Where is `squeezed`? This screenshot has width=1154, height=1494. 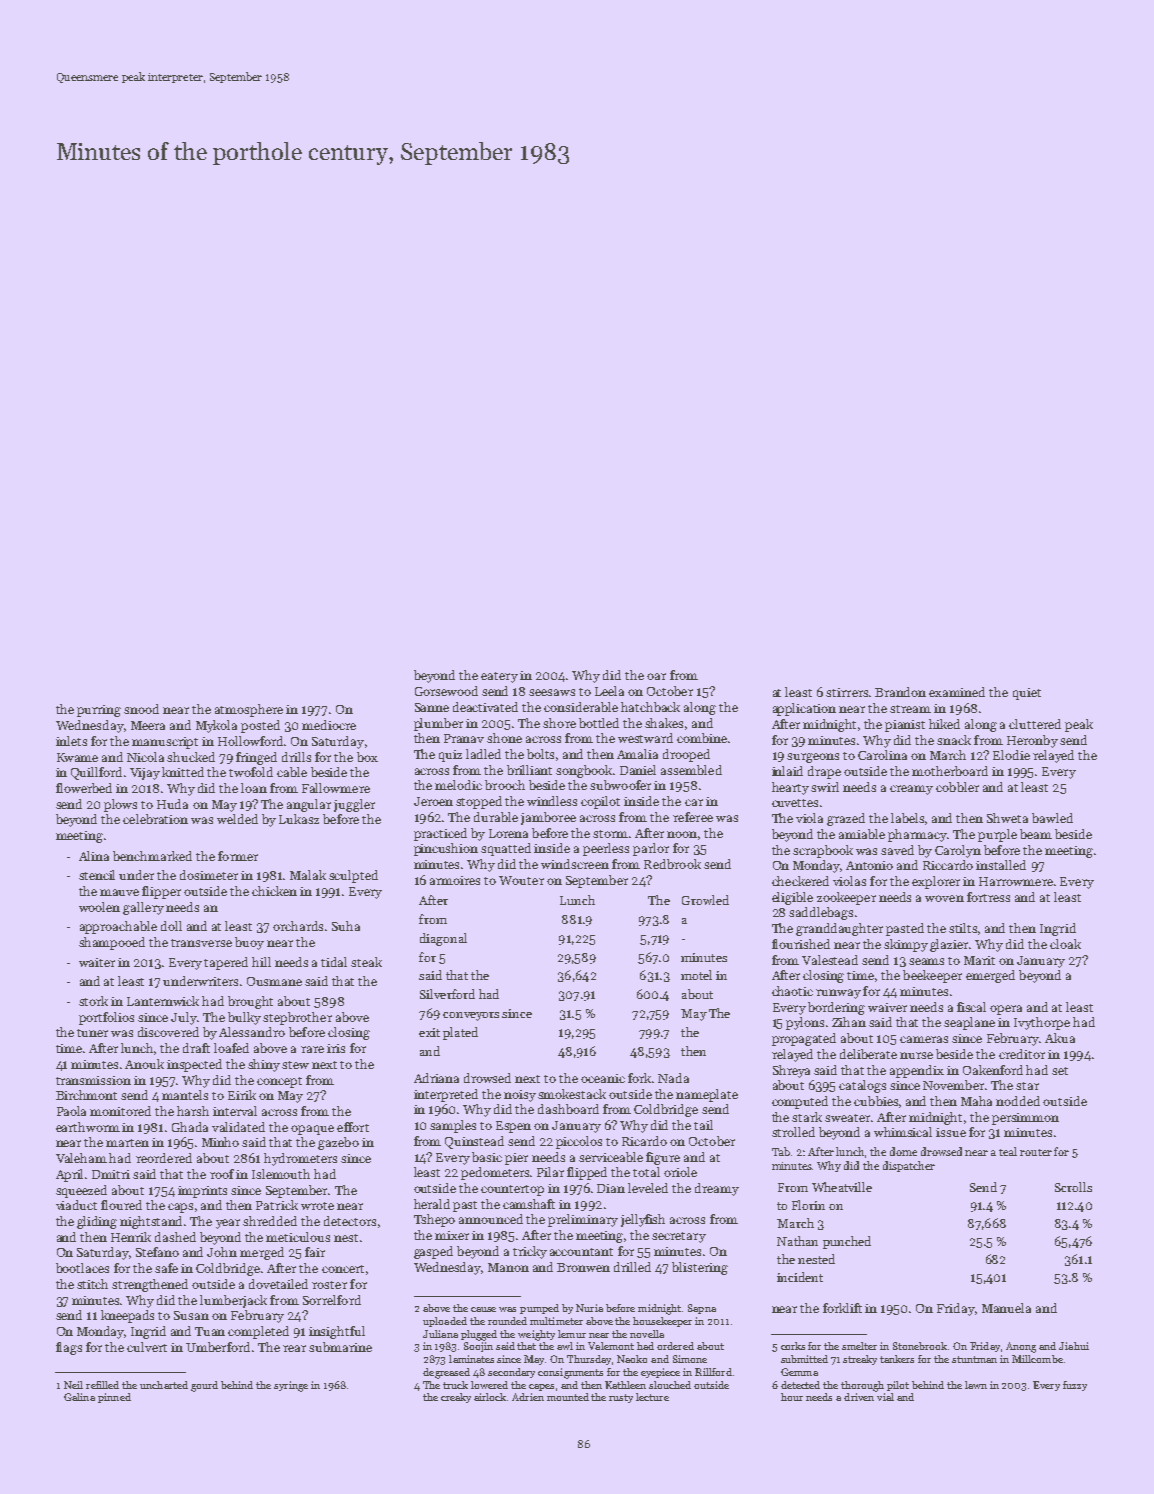
squeezed is located at coordinates (81, 1191).
